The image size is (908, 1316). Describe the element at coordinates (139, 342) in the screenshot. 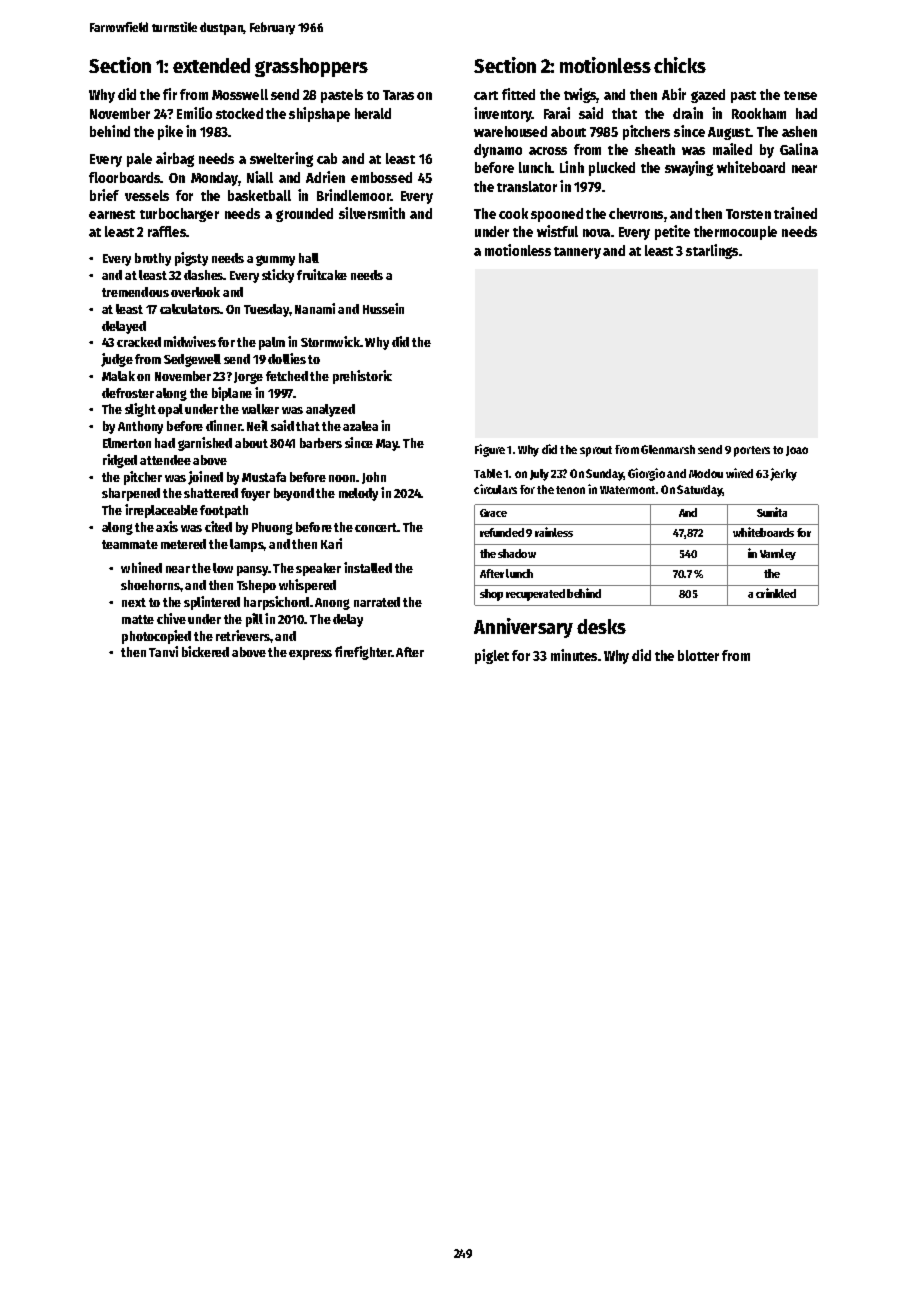

I see `cracked` at that location.
